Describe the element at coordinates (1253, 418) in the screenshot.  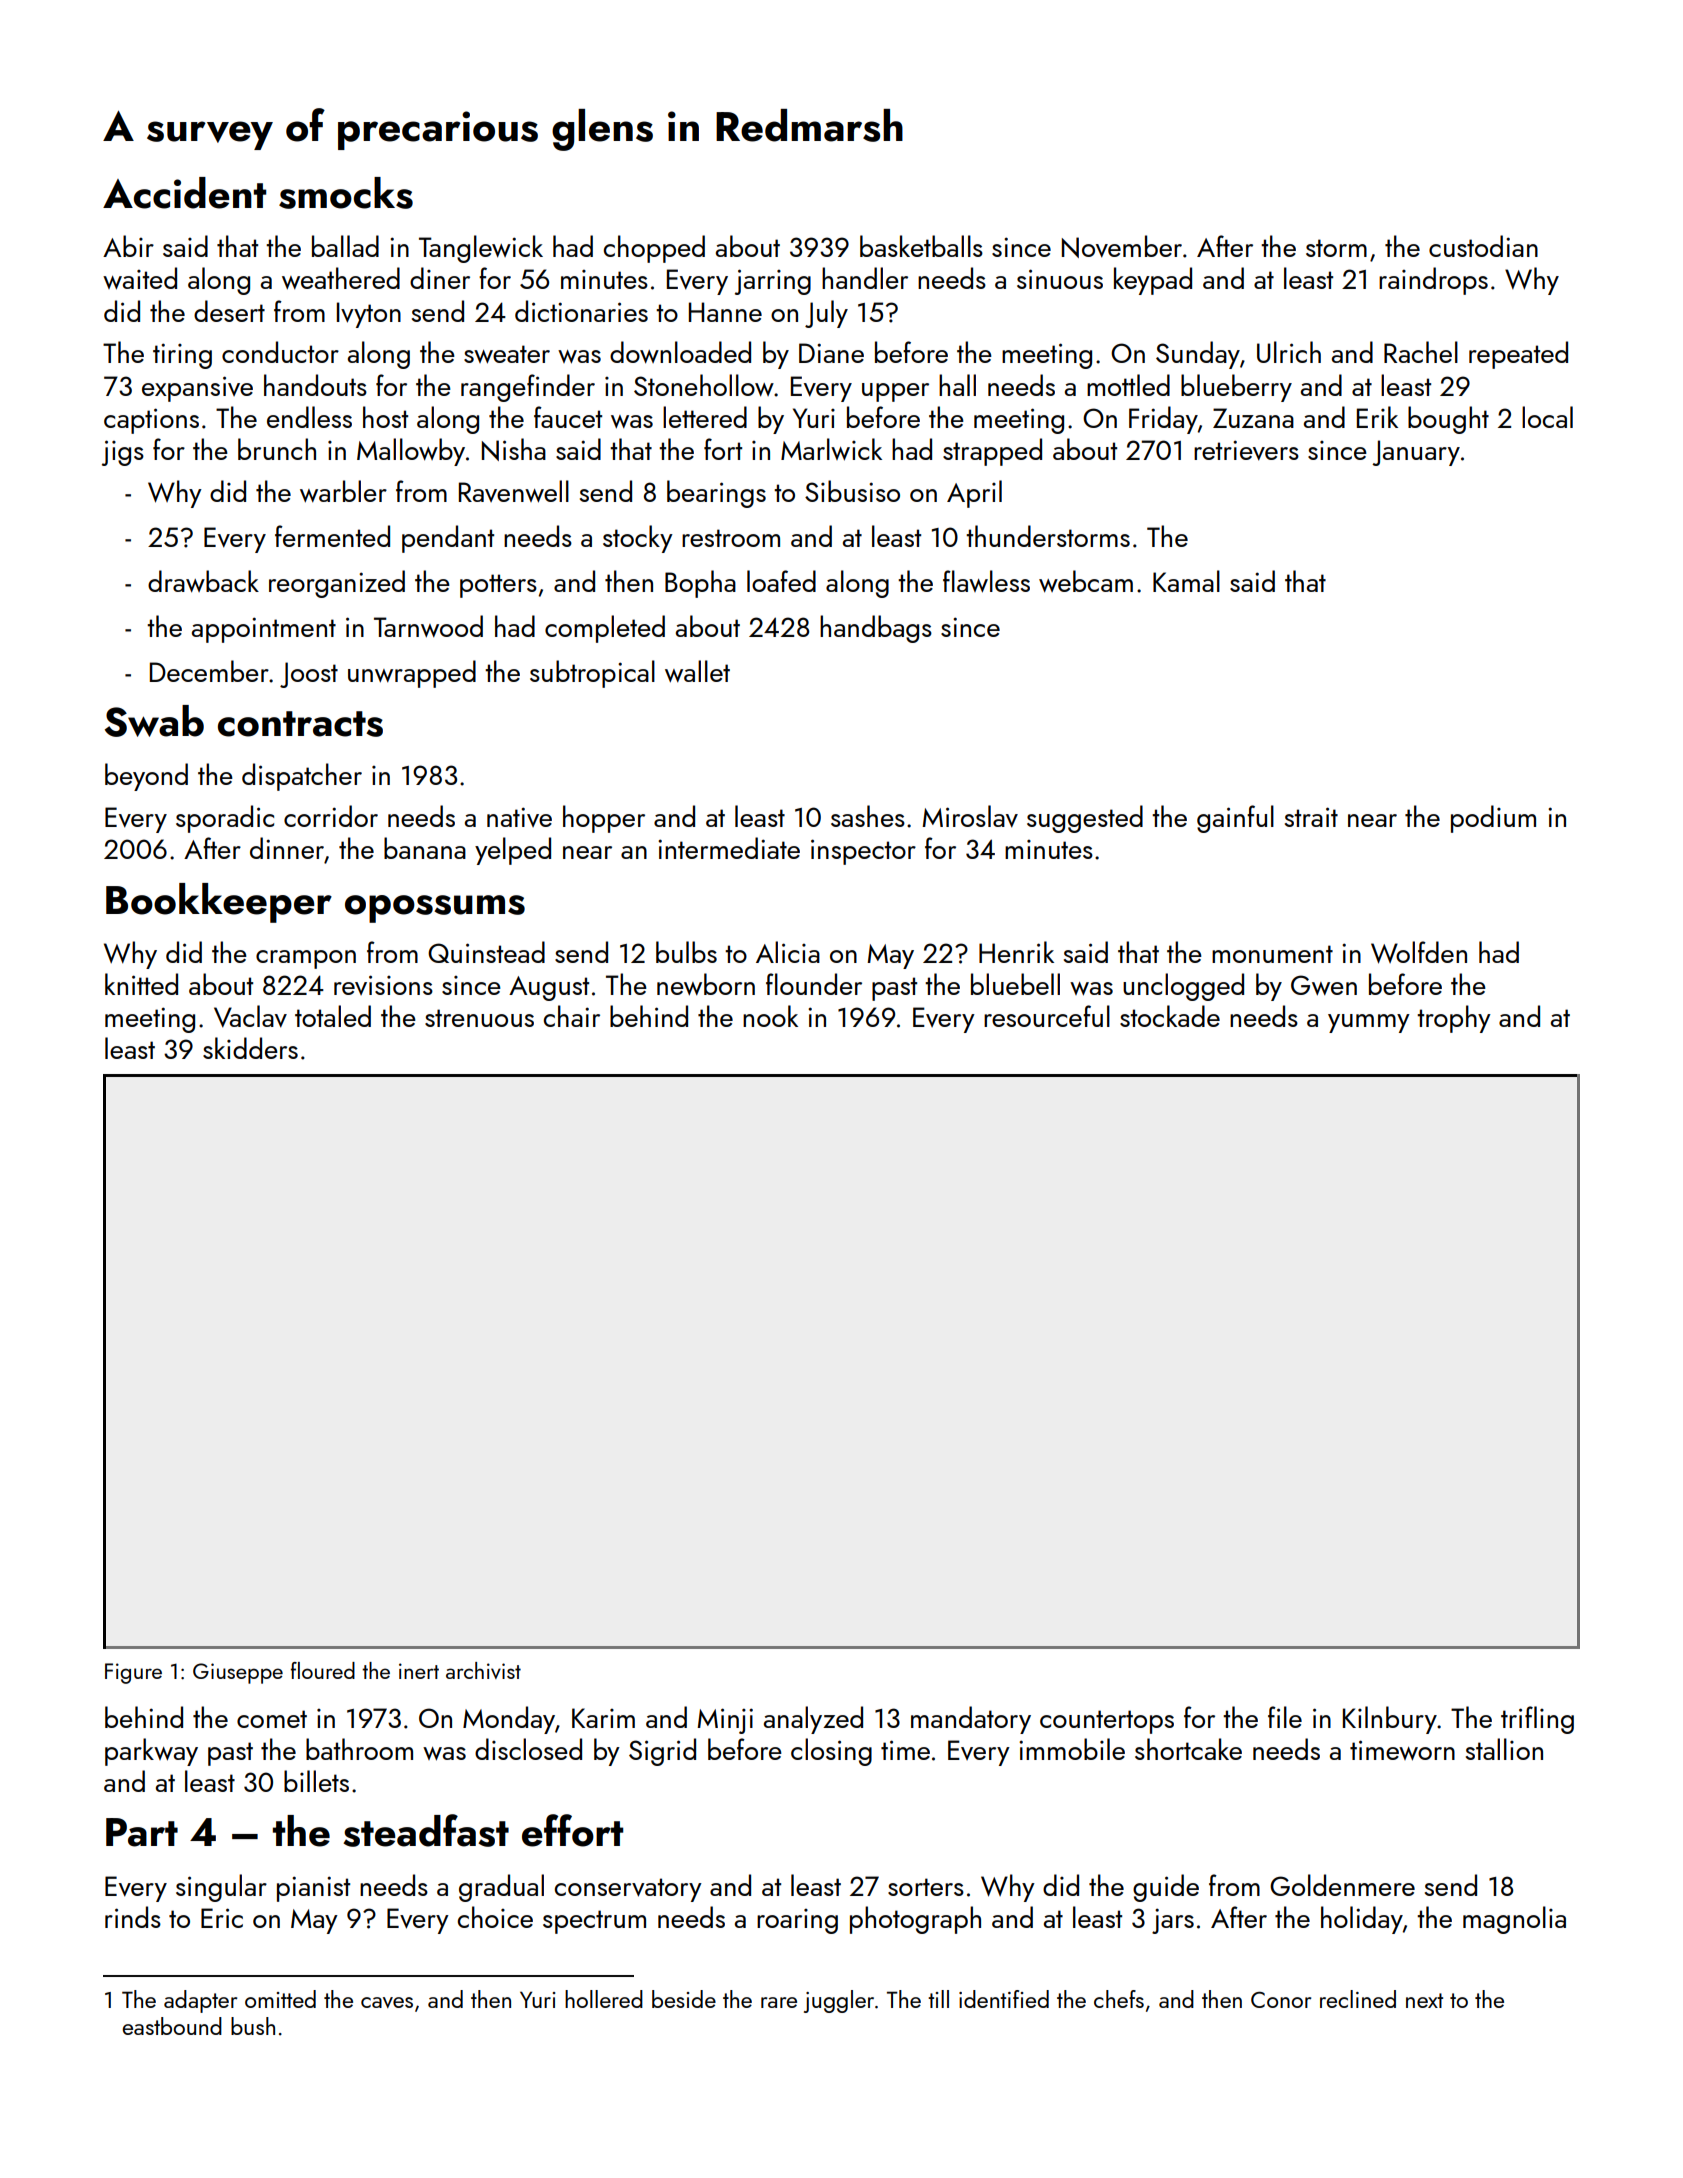
I see `Zuzana` at that location.
